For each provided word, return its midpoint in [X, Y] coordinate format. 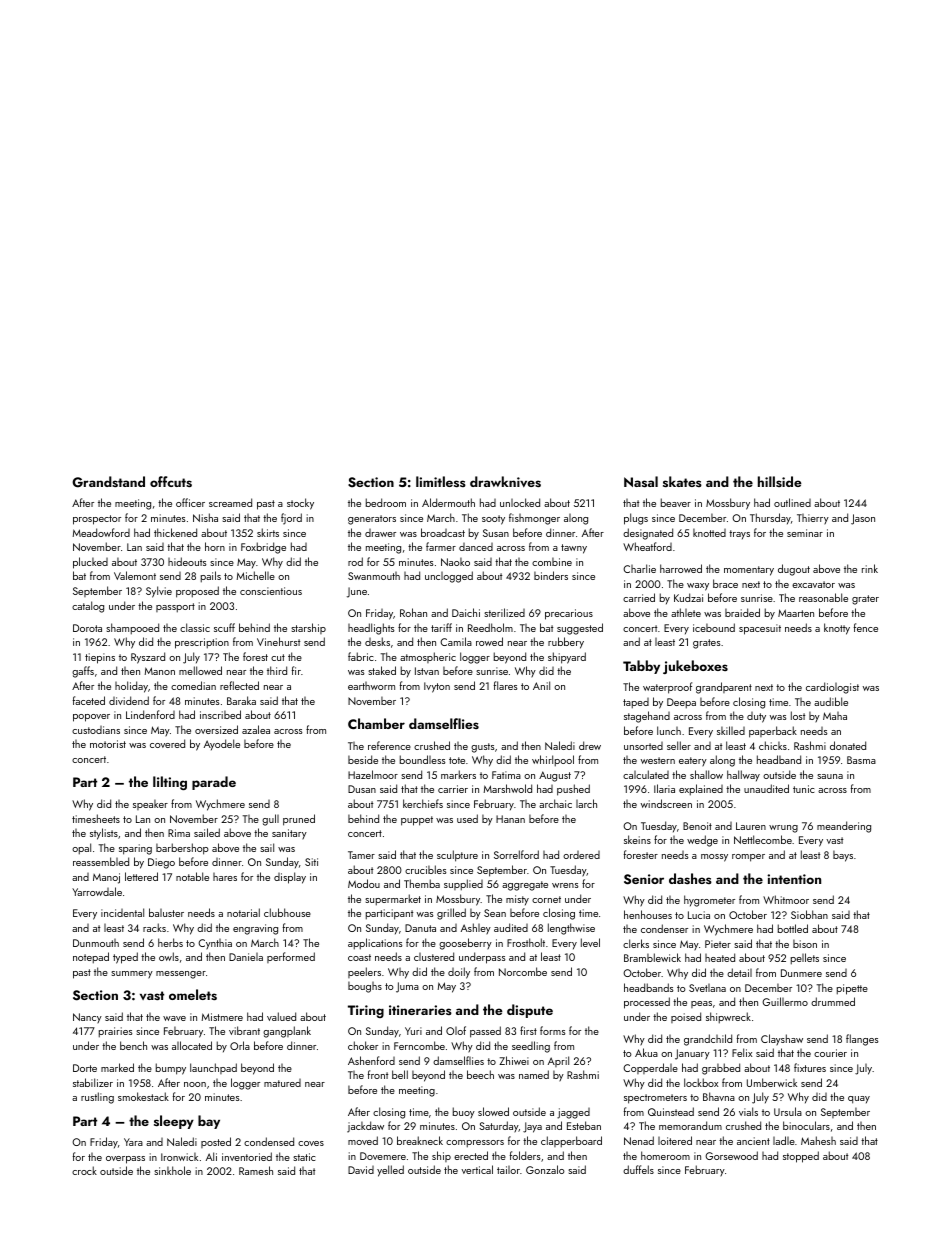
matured [282, 1083]
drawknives [505, 481]
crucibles [425, 869]
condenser [664, 928]
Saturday [499, 1126]
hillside [780, 481]
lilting [170, 783]
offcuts [171, 481]
